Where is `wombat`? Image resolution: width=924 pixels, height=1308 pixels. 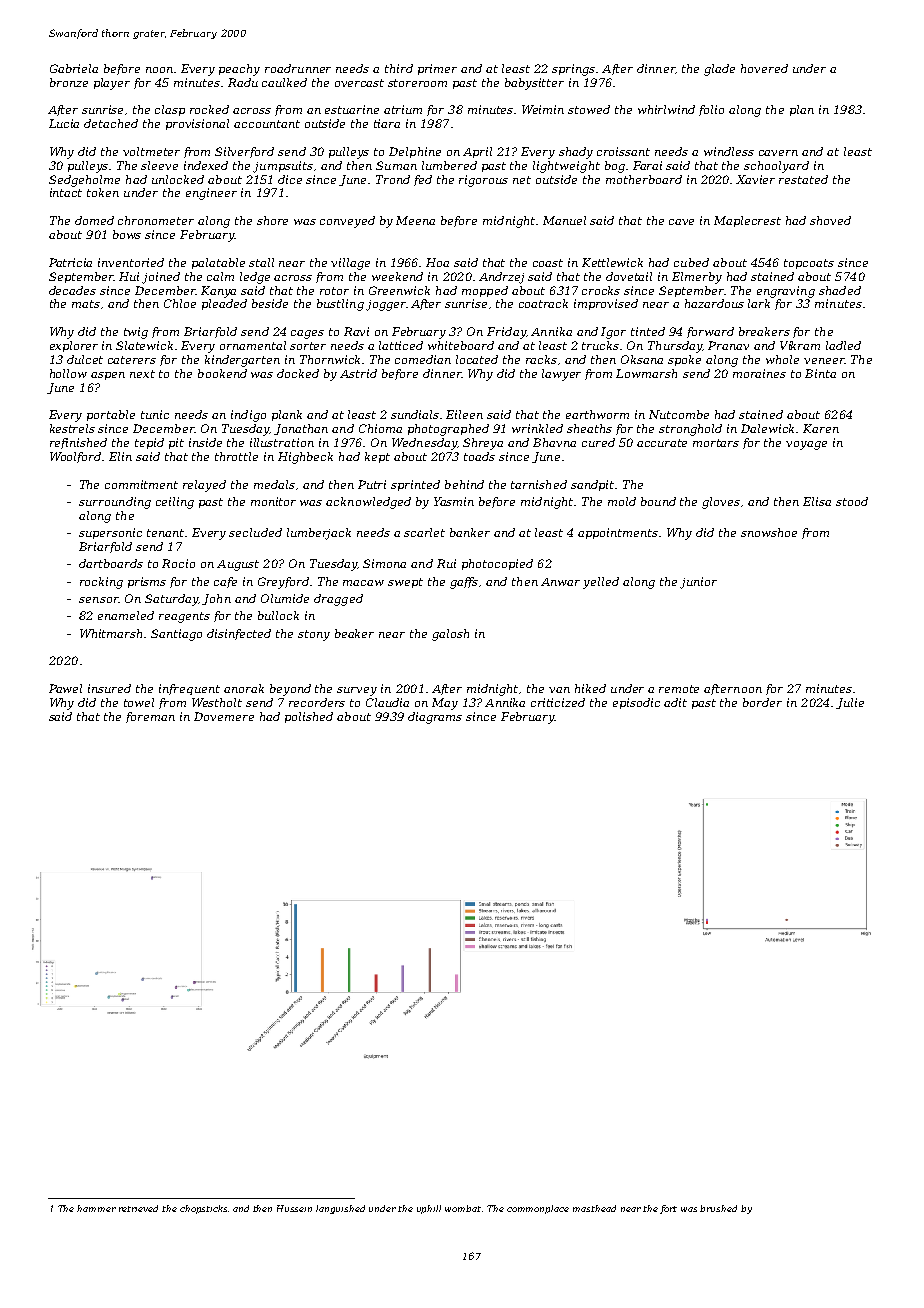
wombat is located at coordinates (463, 1208).
